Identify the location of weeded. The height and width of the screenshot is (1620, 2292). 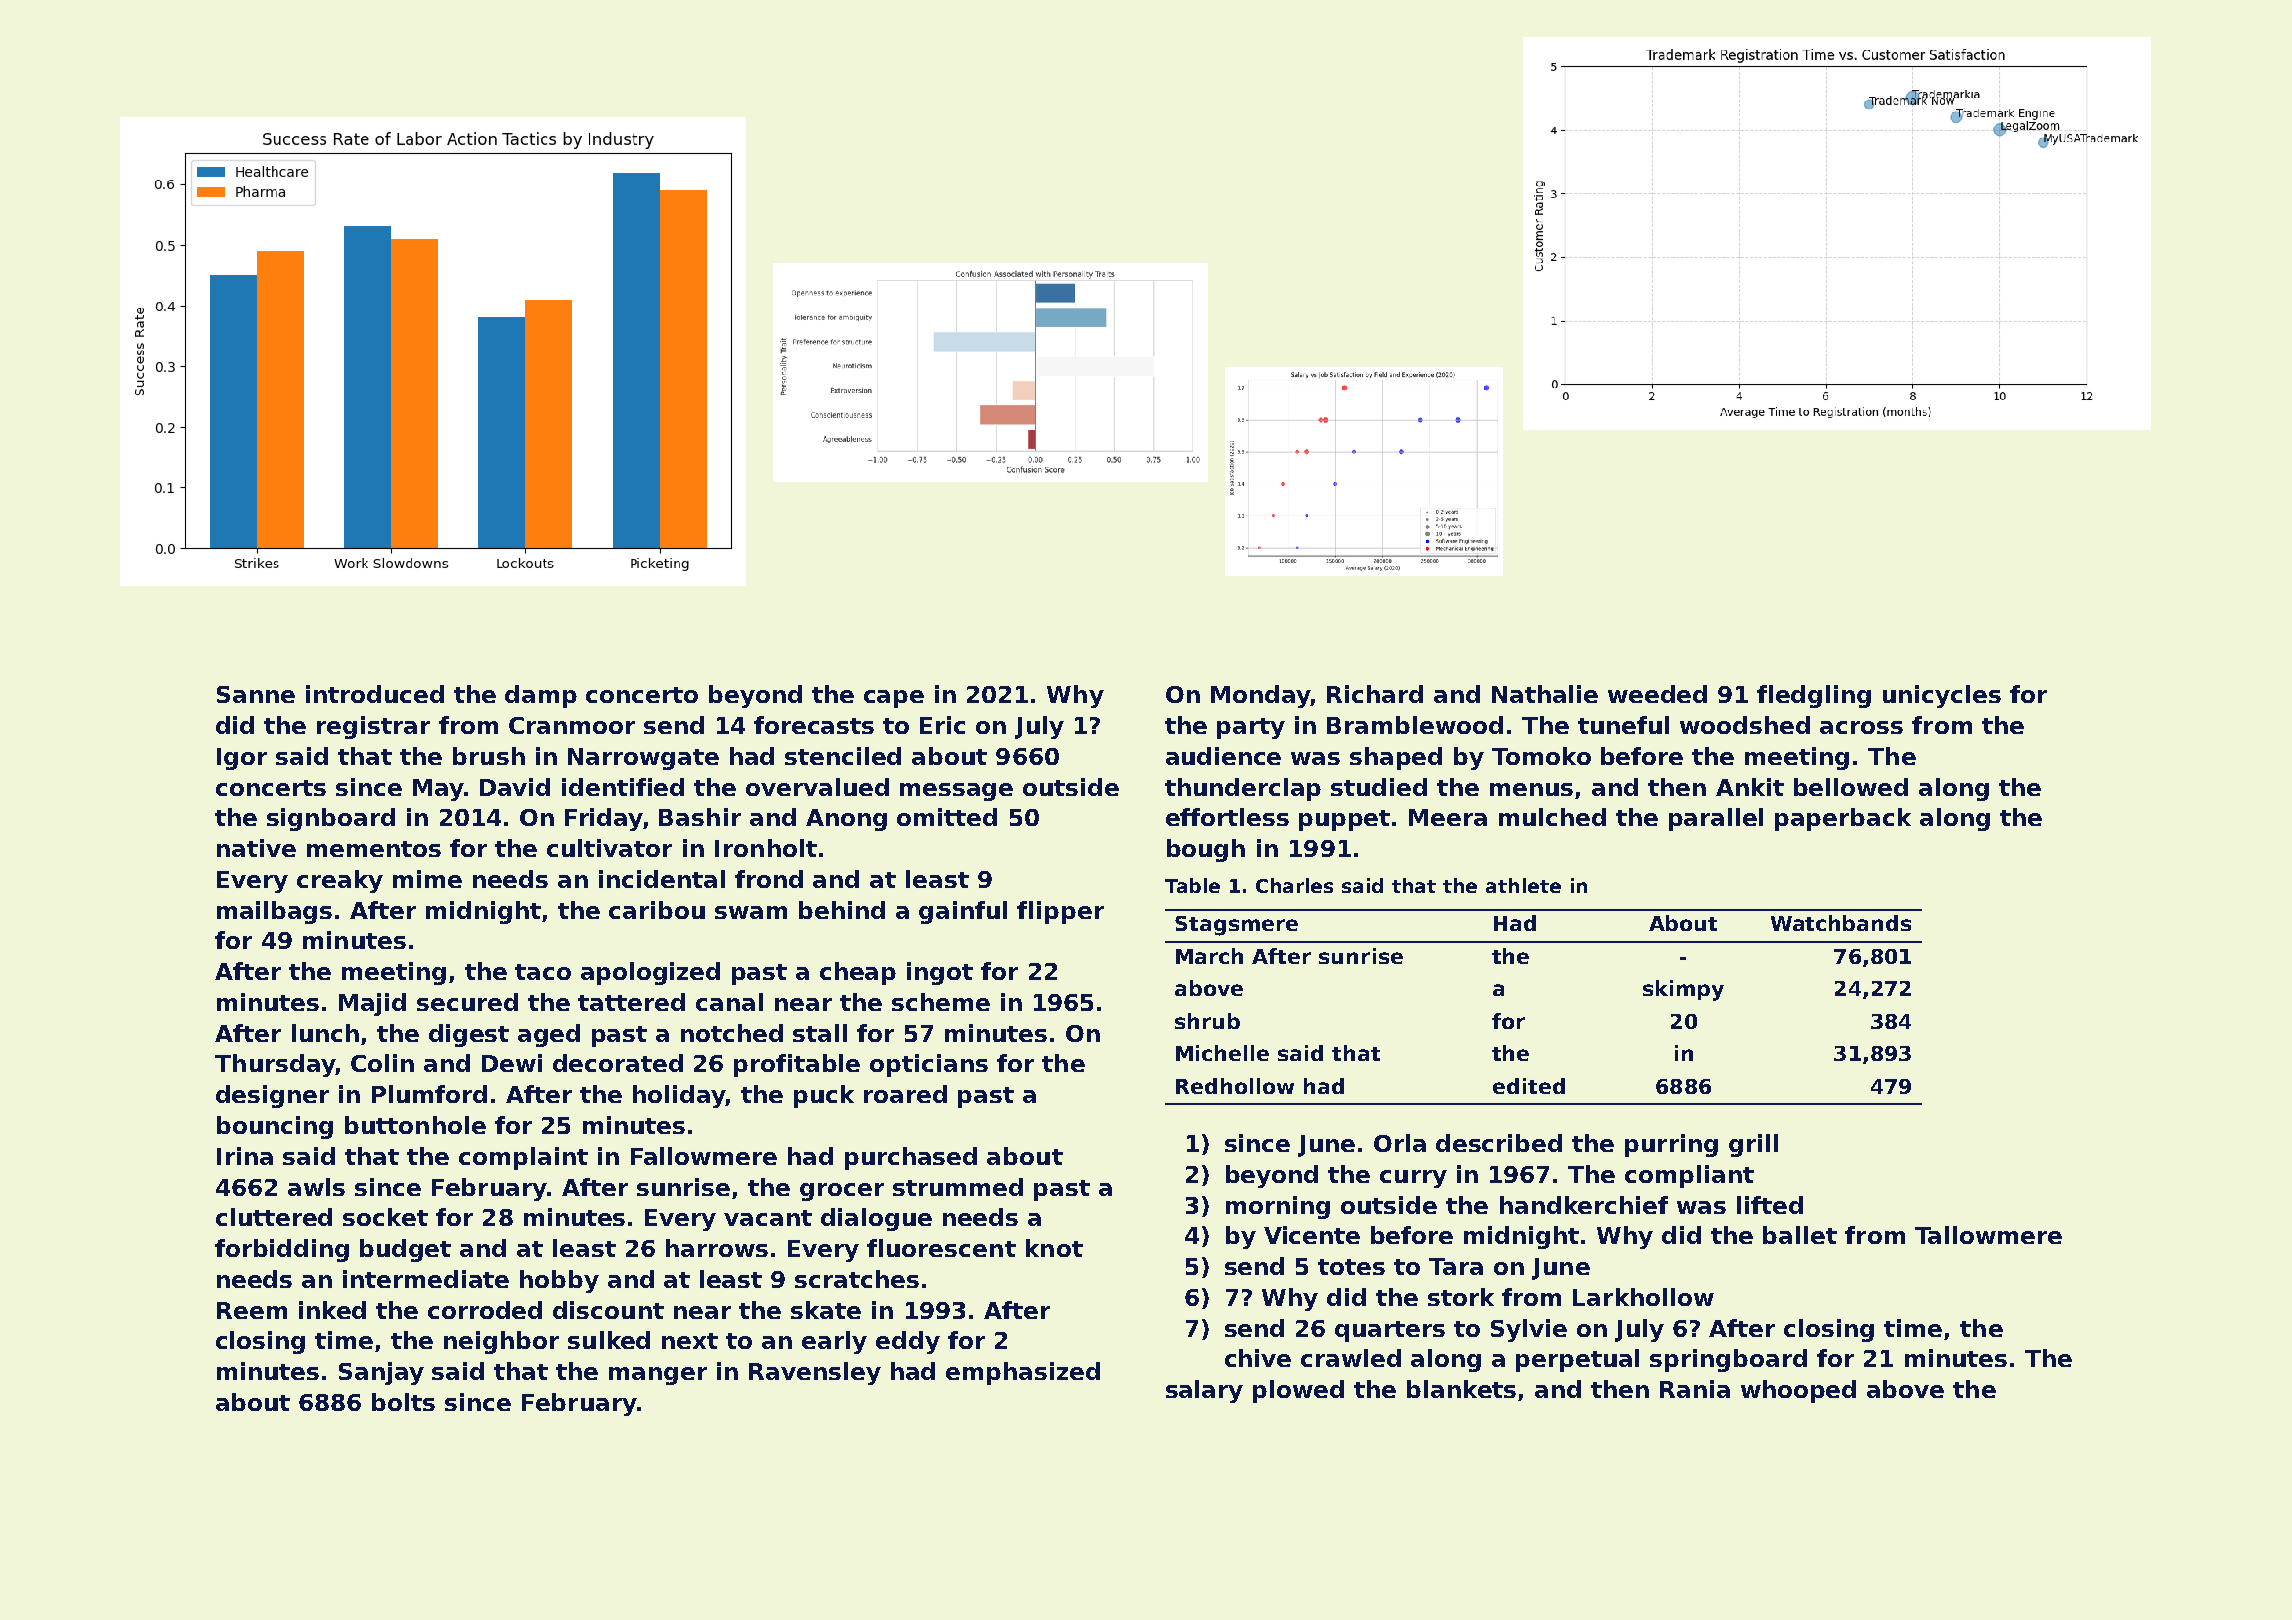
(1657, 694).
